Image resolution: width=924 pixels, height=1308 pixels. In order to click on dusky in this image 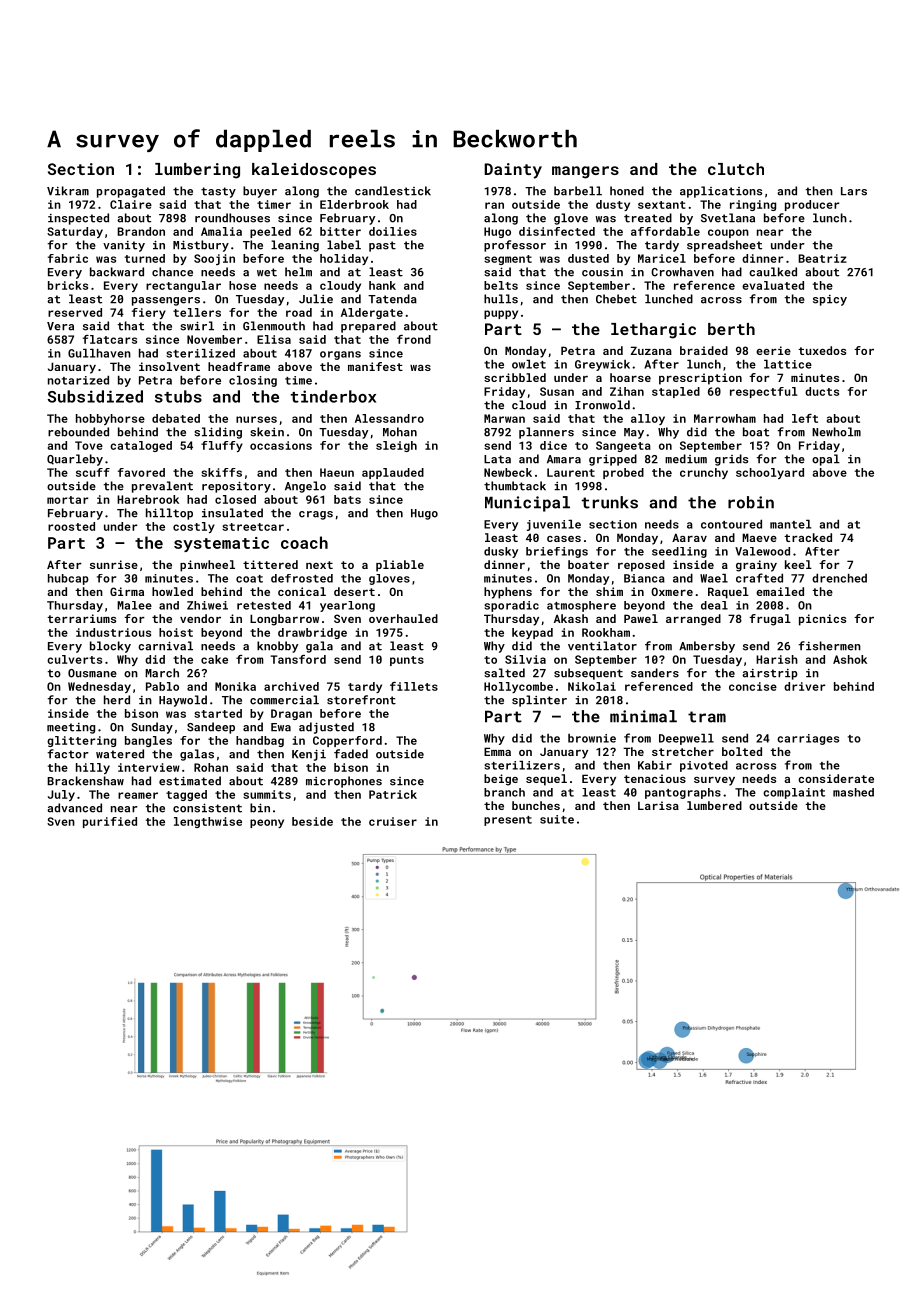, I will do `click(501, 552)`.
